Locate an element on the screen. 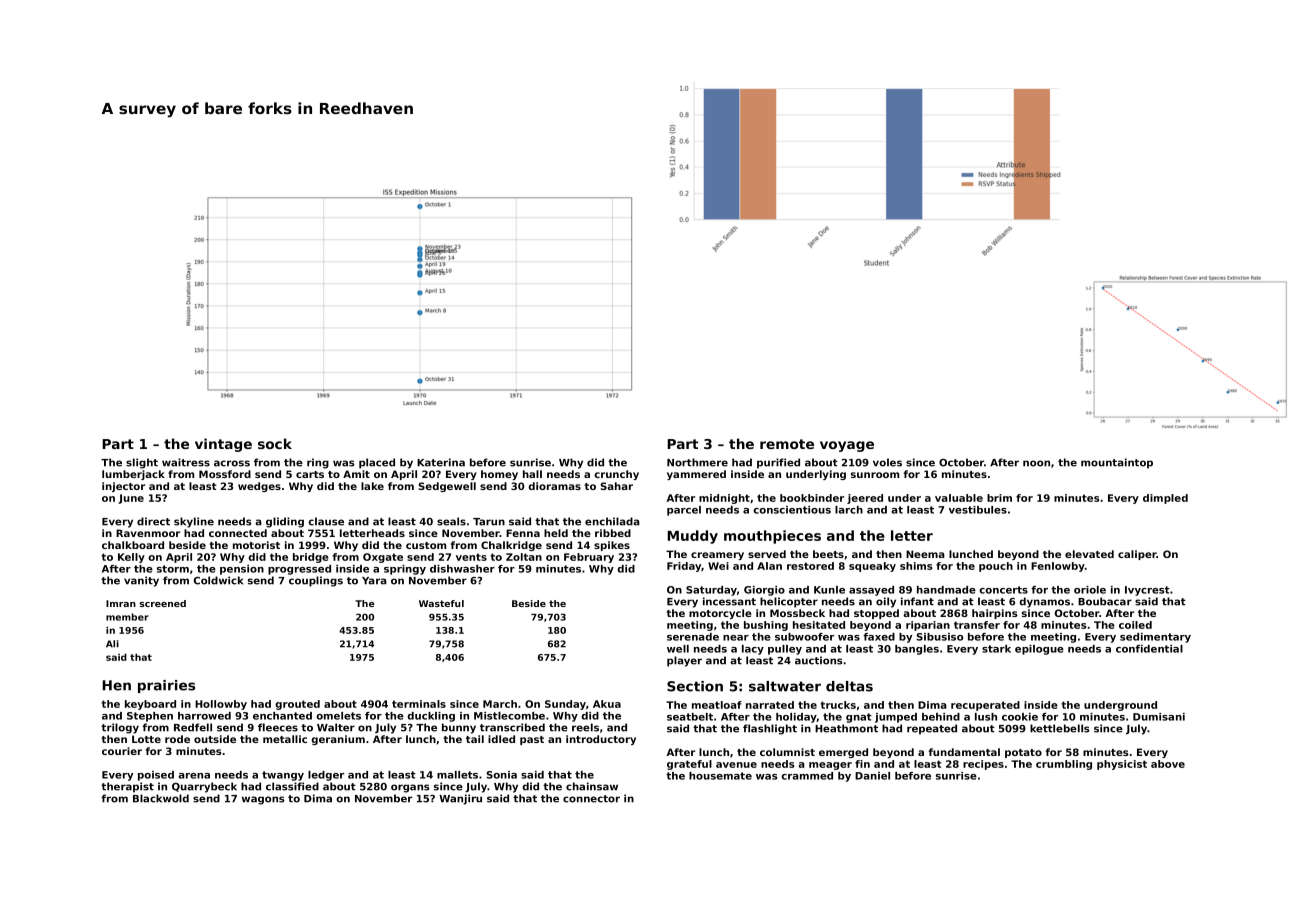 The image size is (1308, 924). serenade is located at coordinates (693, 637).
